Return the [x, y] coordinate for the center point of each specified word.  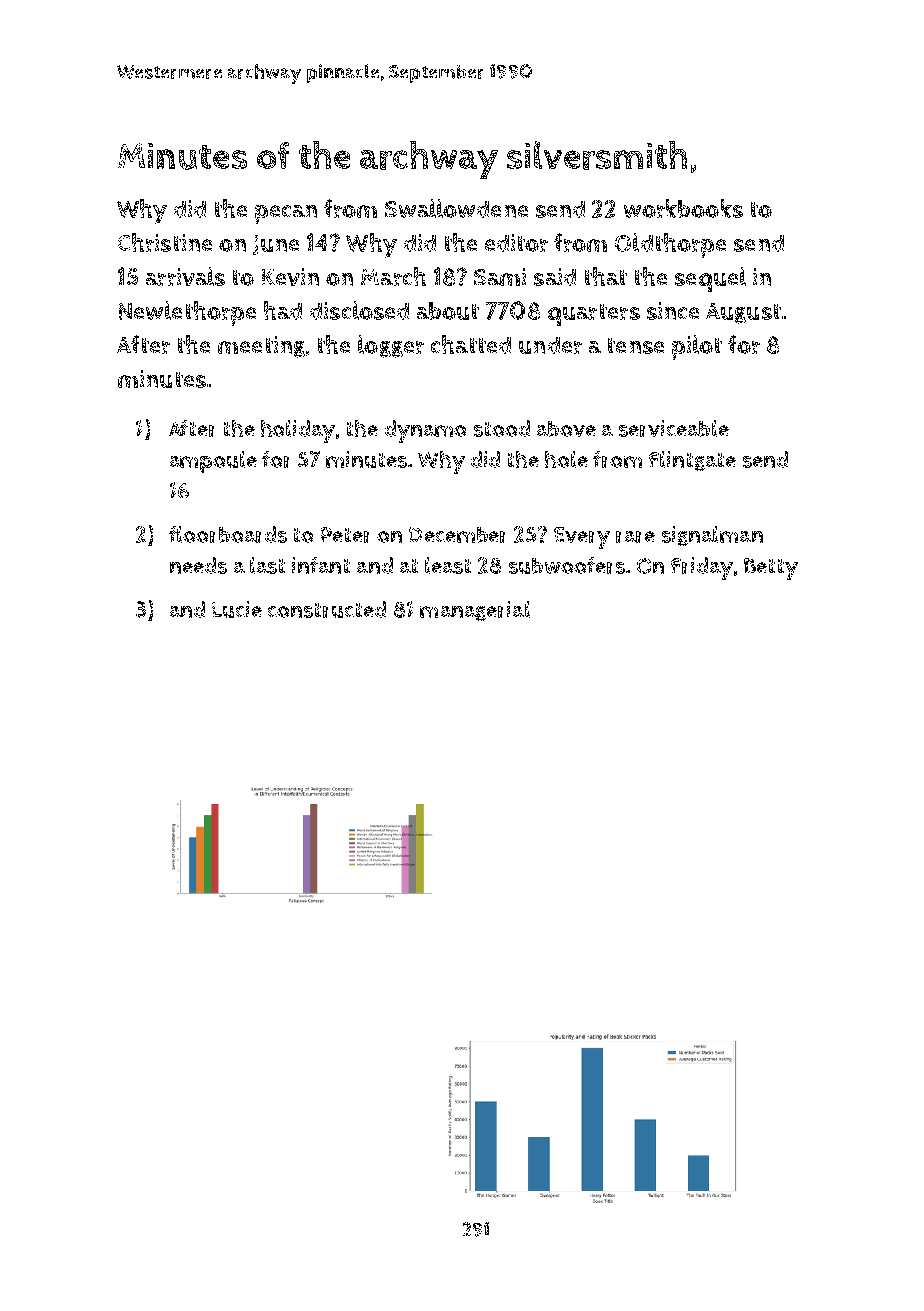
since [673, 311]
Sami [500, 277]
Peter [345, 535]
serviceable [674, 428]
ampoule [213, 462]
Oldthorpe [670, 245]
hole [566, 459]
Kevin [290, 277]
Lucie [237, 609]
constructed [327, 609]
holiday [298, 431]
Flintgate [692, 461]
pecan [286, 214]
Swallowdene [456, 208]
